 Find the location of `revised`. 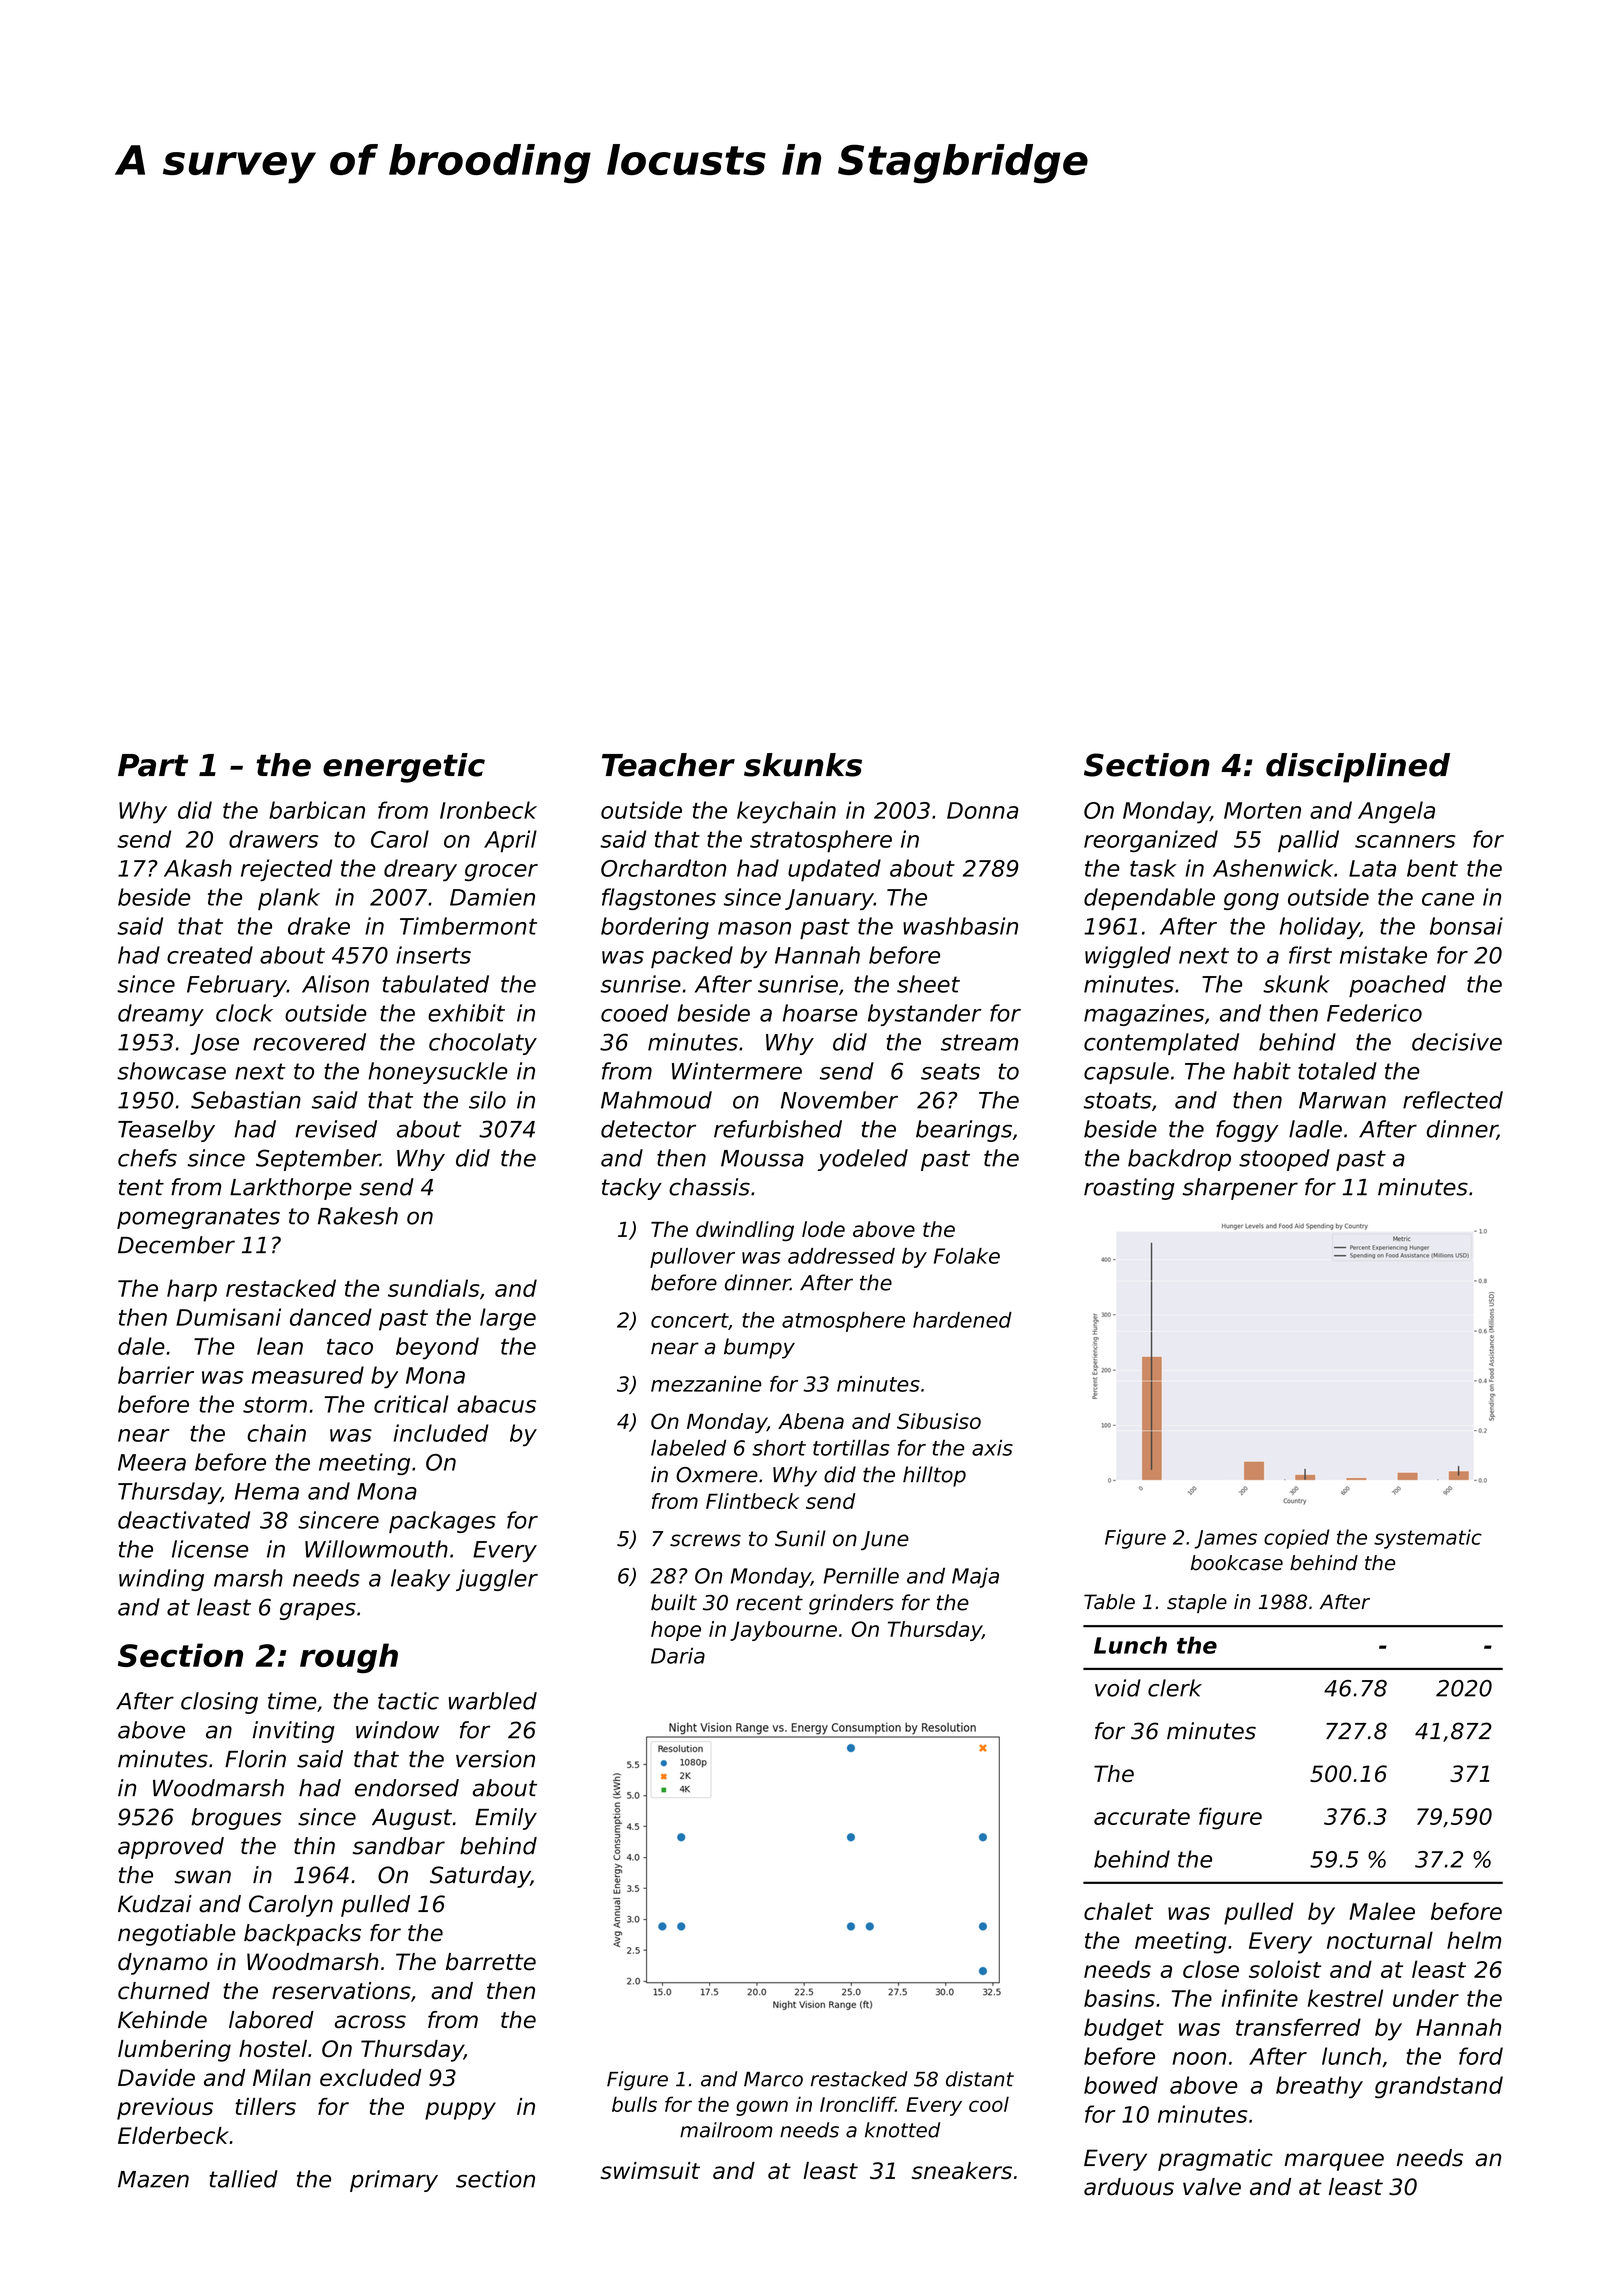

revised is located at coordinates (336, 1129).
